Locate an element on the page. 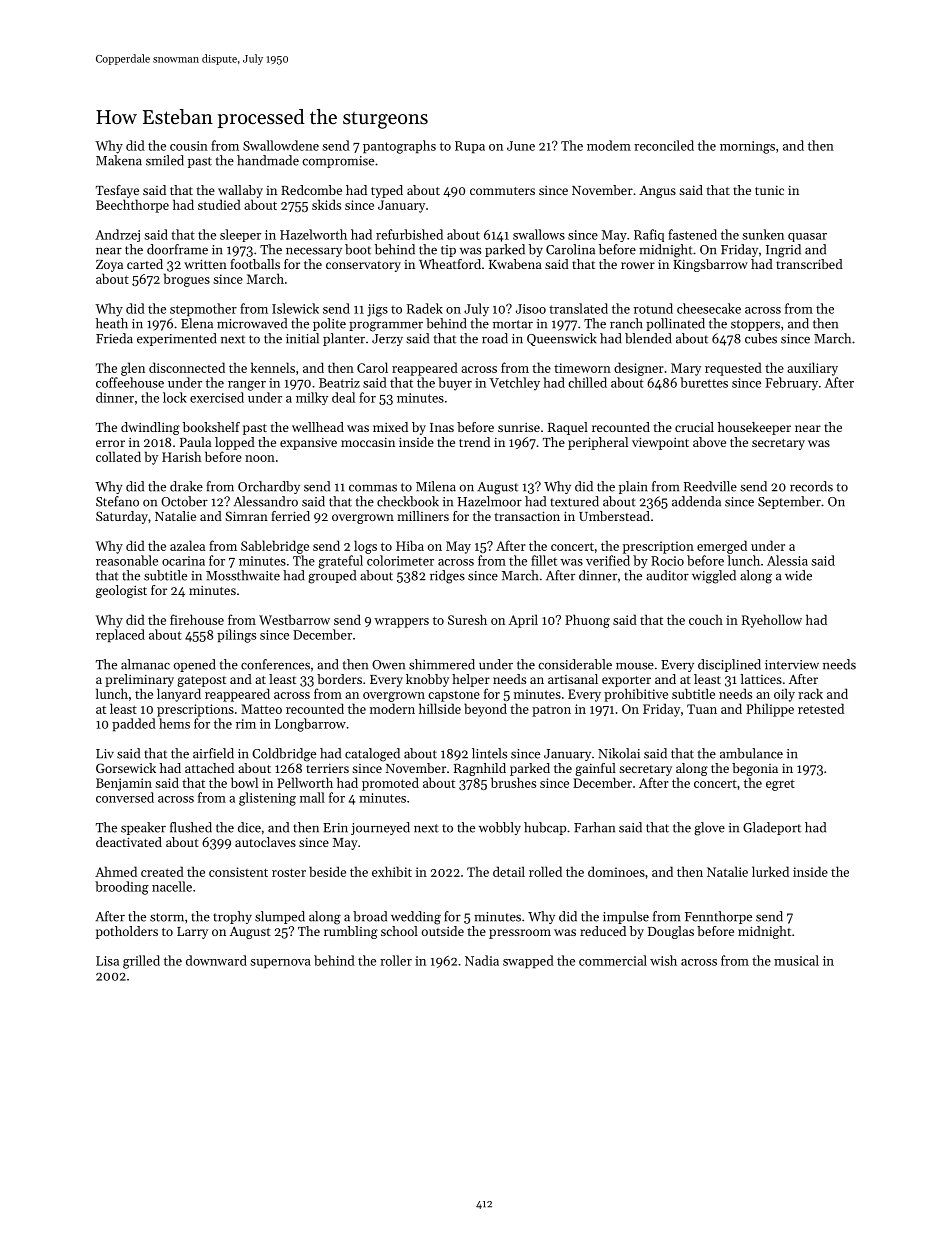 The height and width of the page is (1233, 952). requested is located at coordinates (733, 369).
